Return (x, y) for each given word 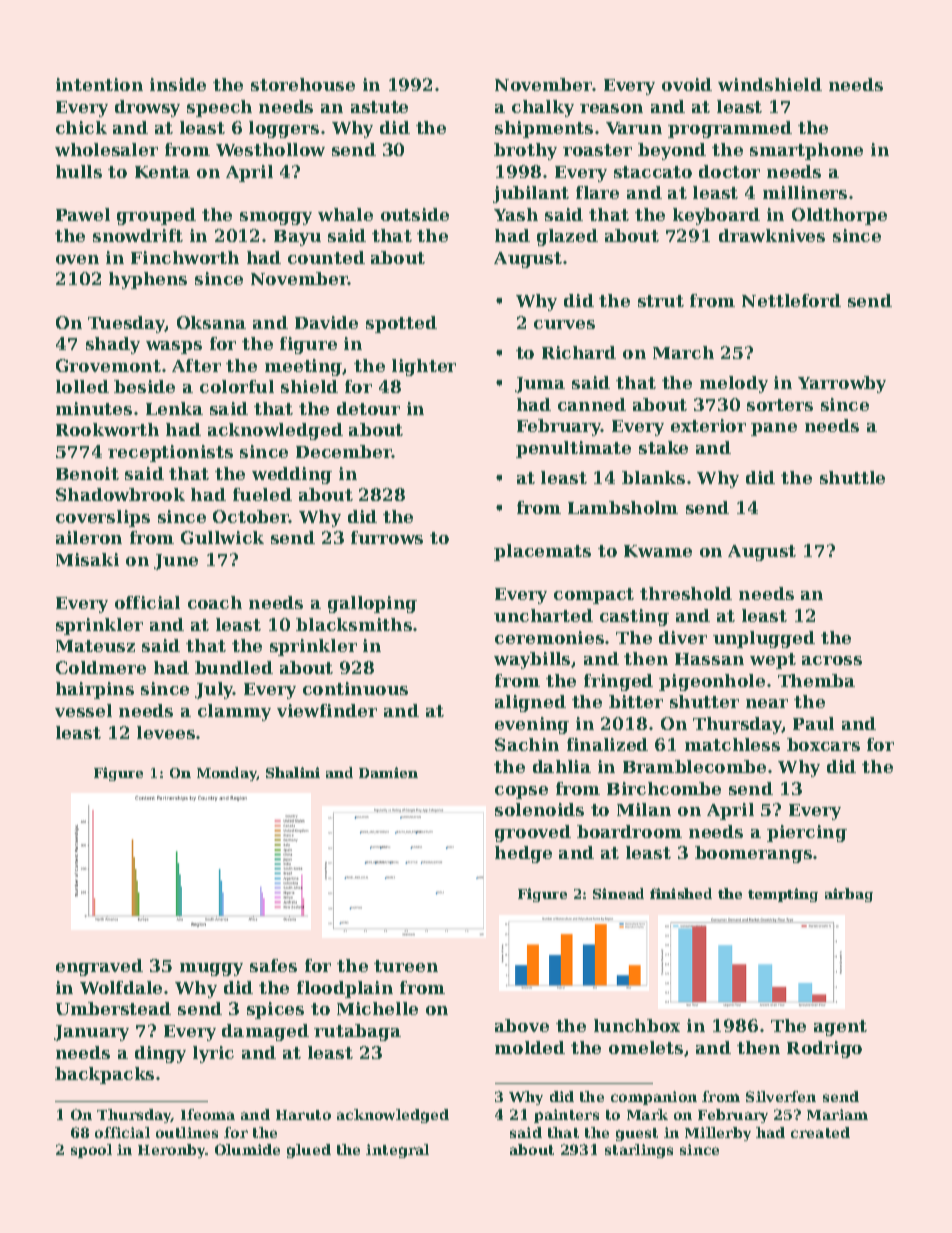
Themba (816, 680)
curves (564, 324)
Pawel (83, 214)
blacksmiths (354, 624)
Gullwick (222, 537)
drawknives (772, 235)
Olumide (247, 1149)
